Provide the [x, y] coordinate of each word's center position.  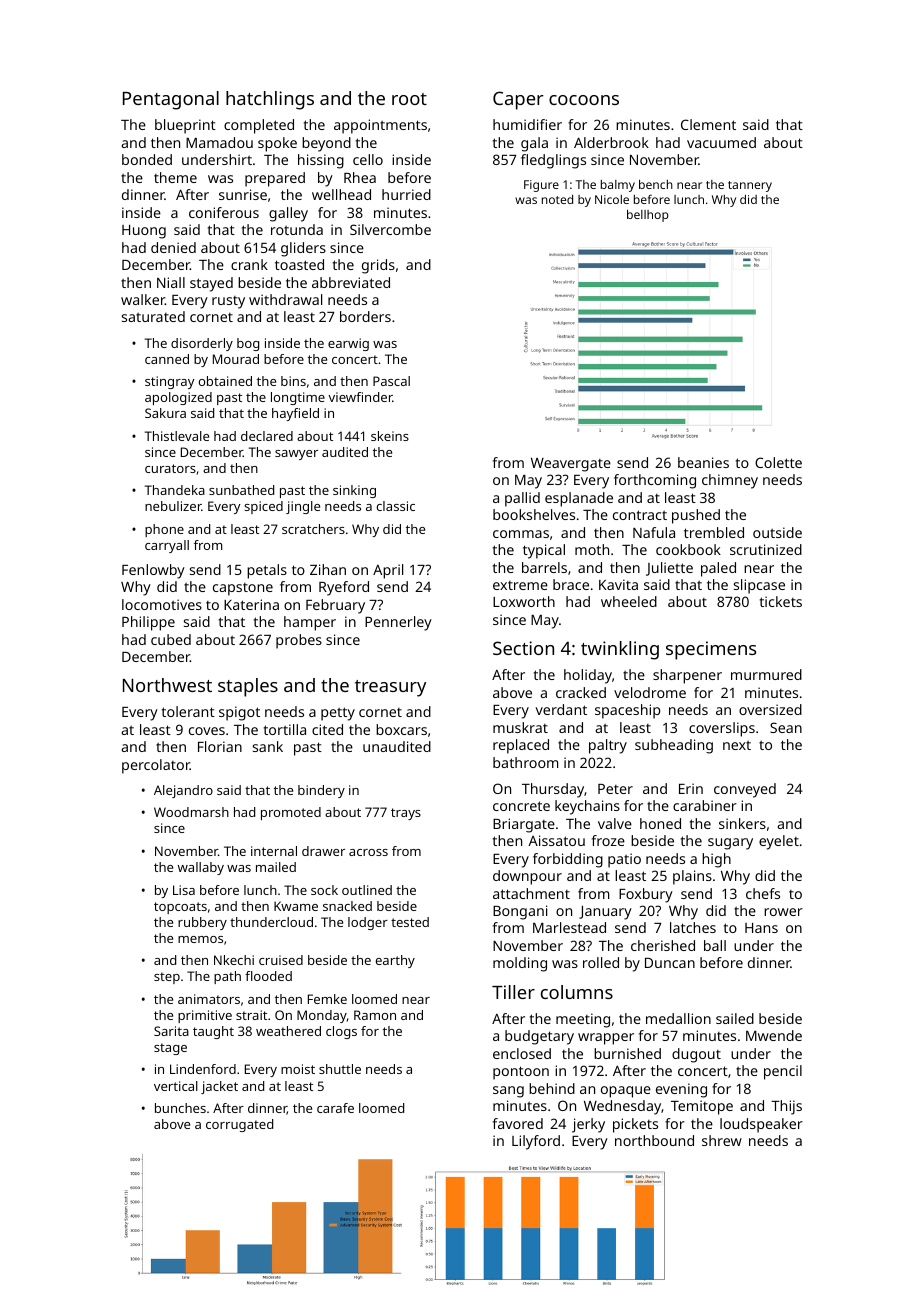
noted [557, 199]
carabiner [705, 805]
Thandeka [175, 490]
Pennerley [398, 623]
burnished [627, 1053]
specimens [711, 650]
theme [175, 177]
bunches [180, 1108]
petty [338, 714]
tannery [750, 186]
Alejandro [183, 791]
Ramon [375, 1015]
